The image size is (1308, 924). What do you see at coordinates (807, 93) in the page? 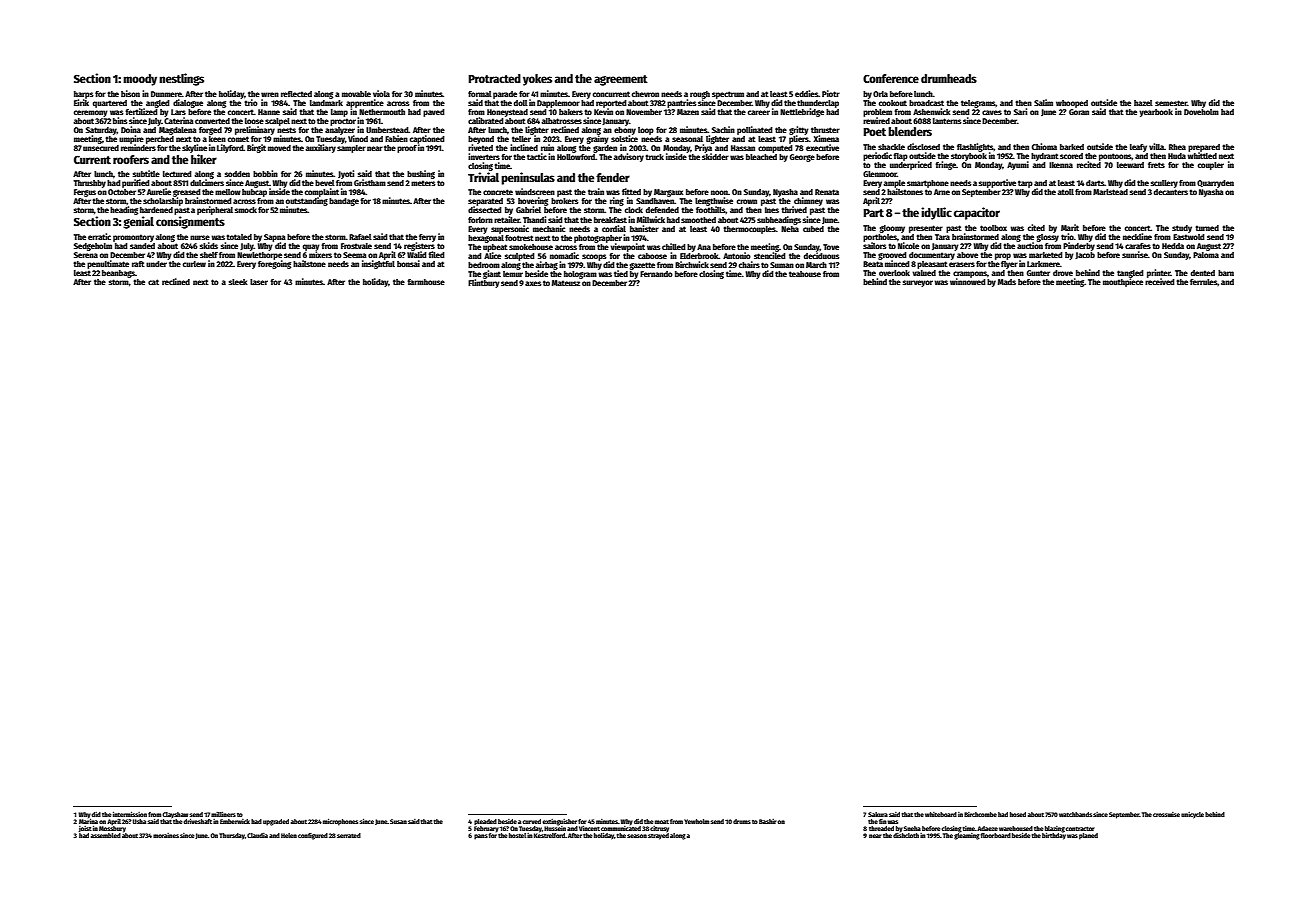
I see `eddies` at bounding box center [807, 93].
